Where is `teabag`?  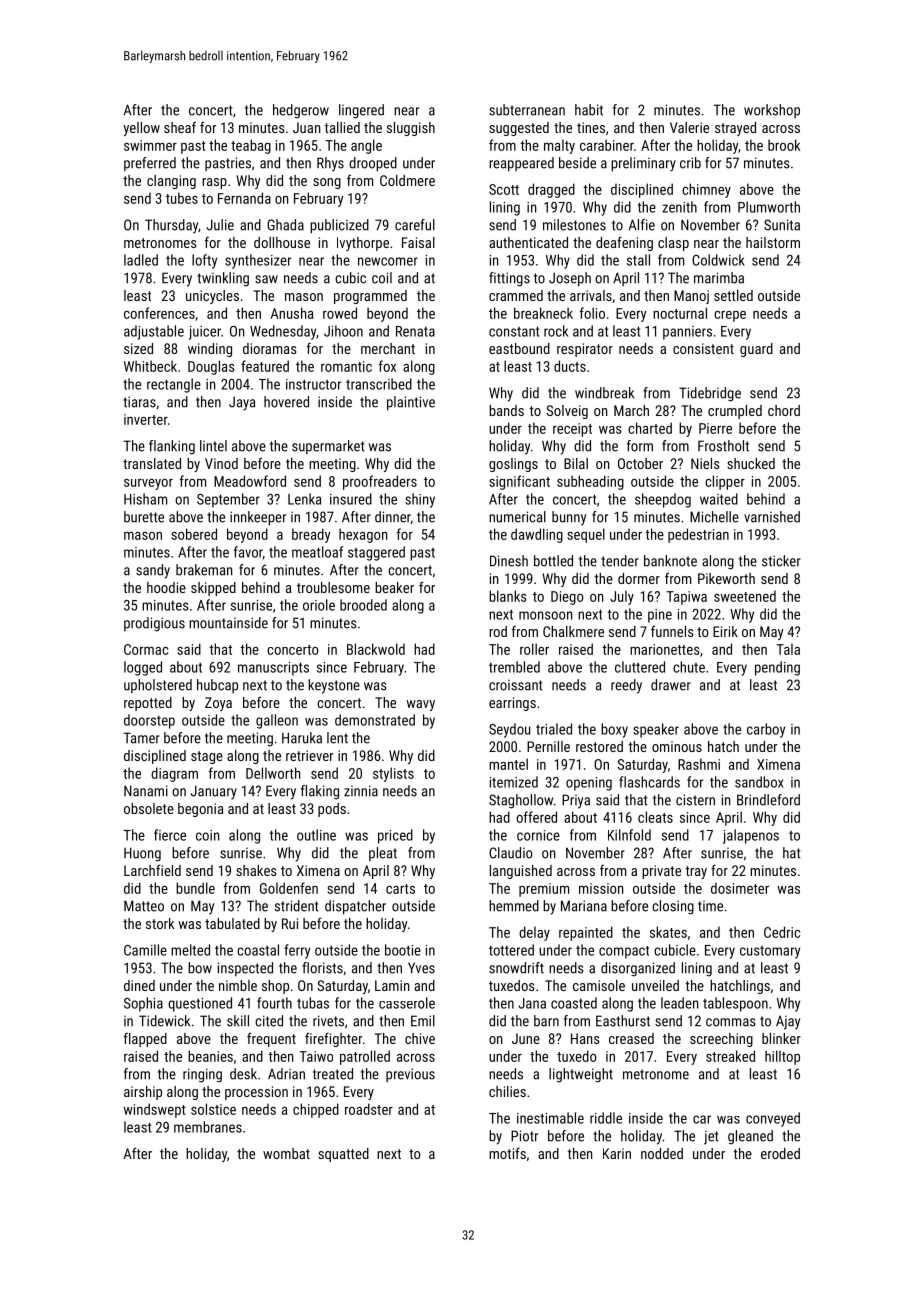 teabag is located at coordinates (251, 146).
